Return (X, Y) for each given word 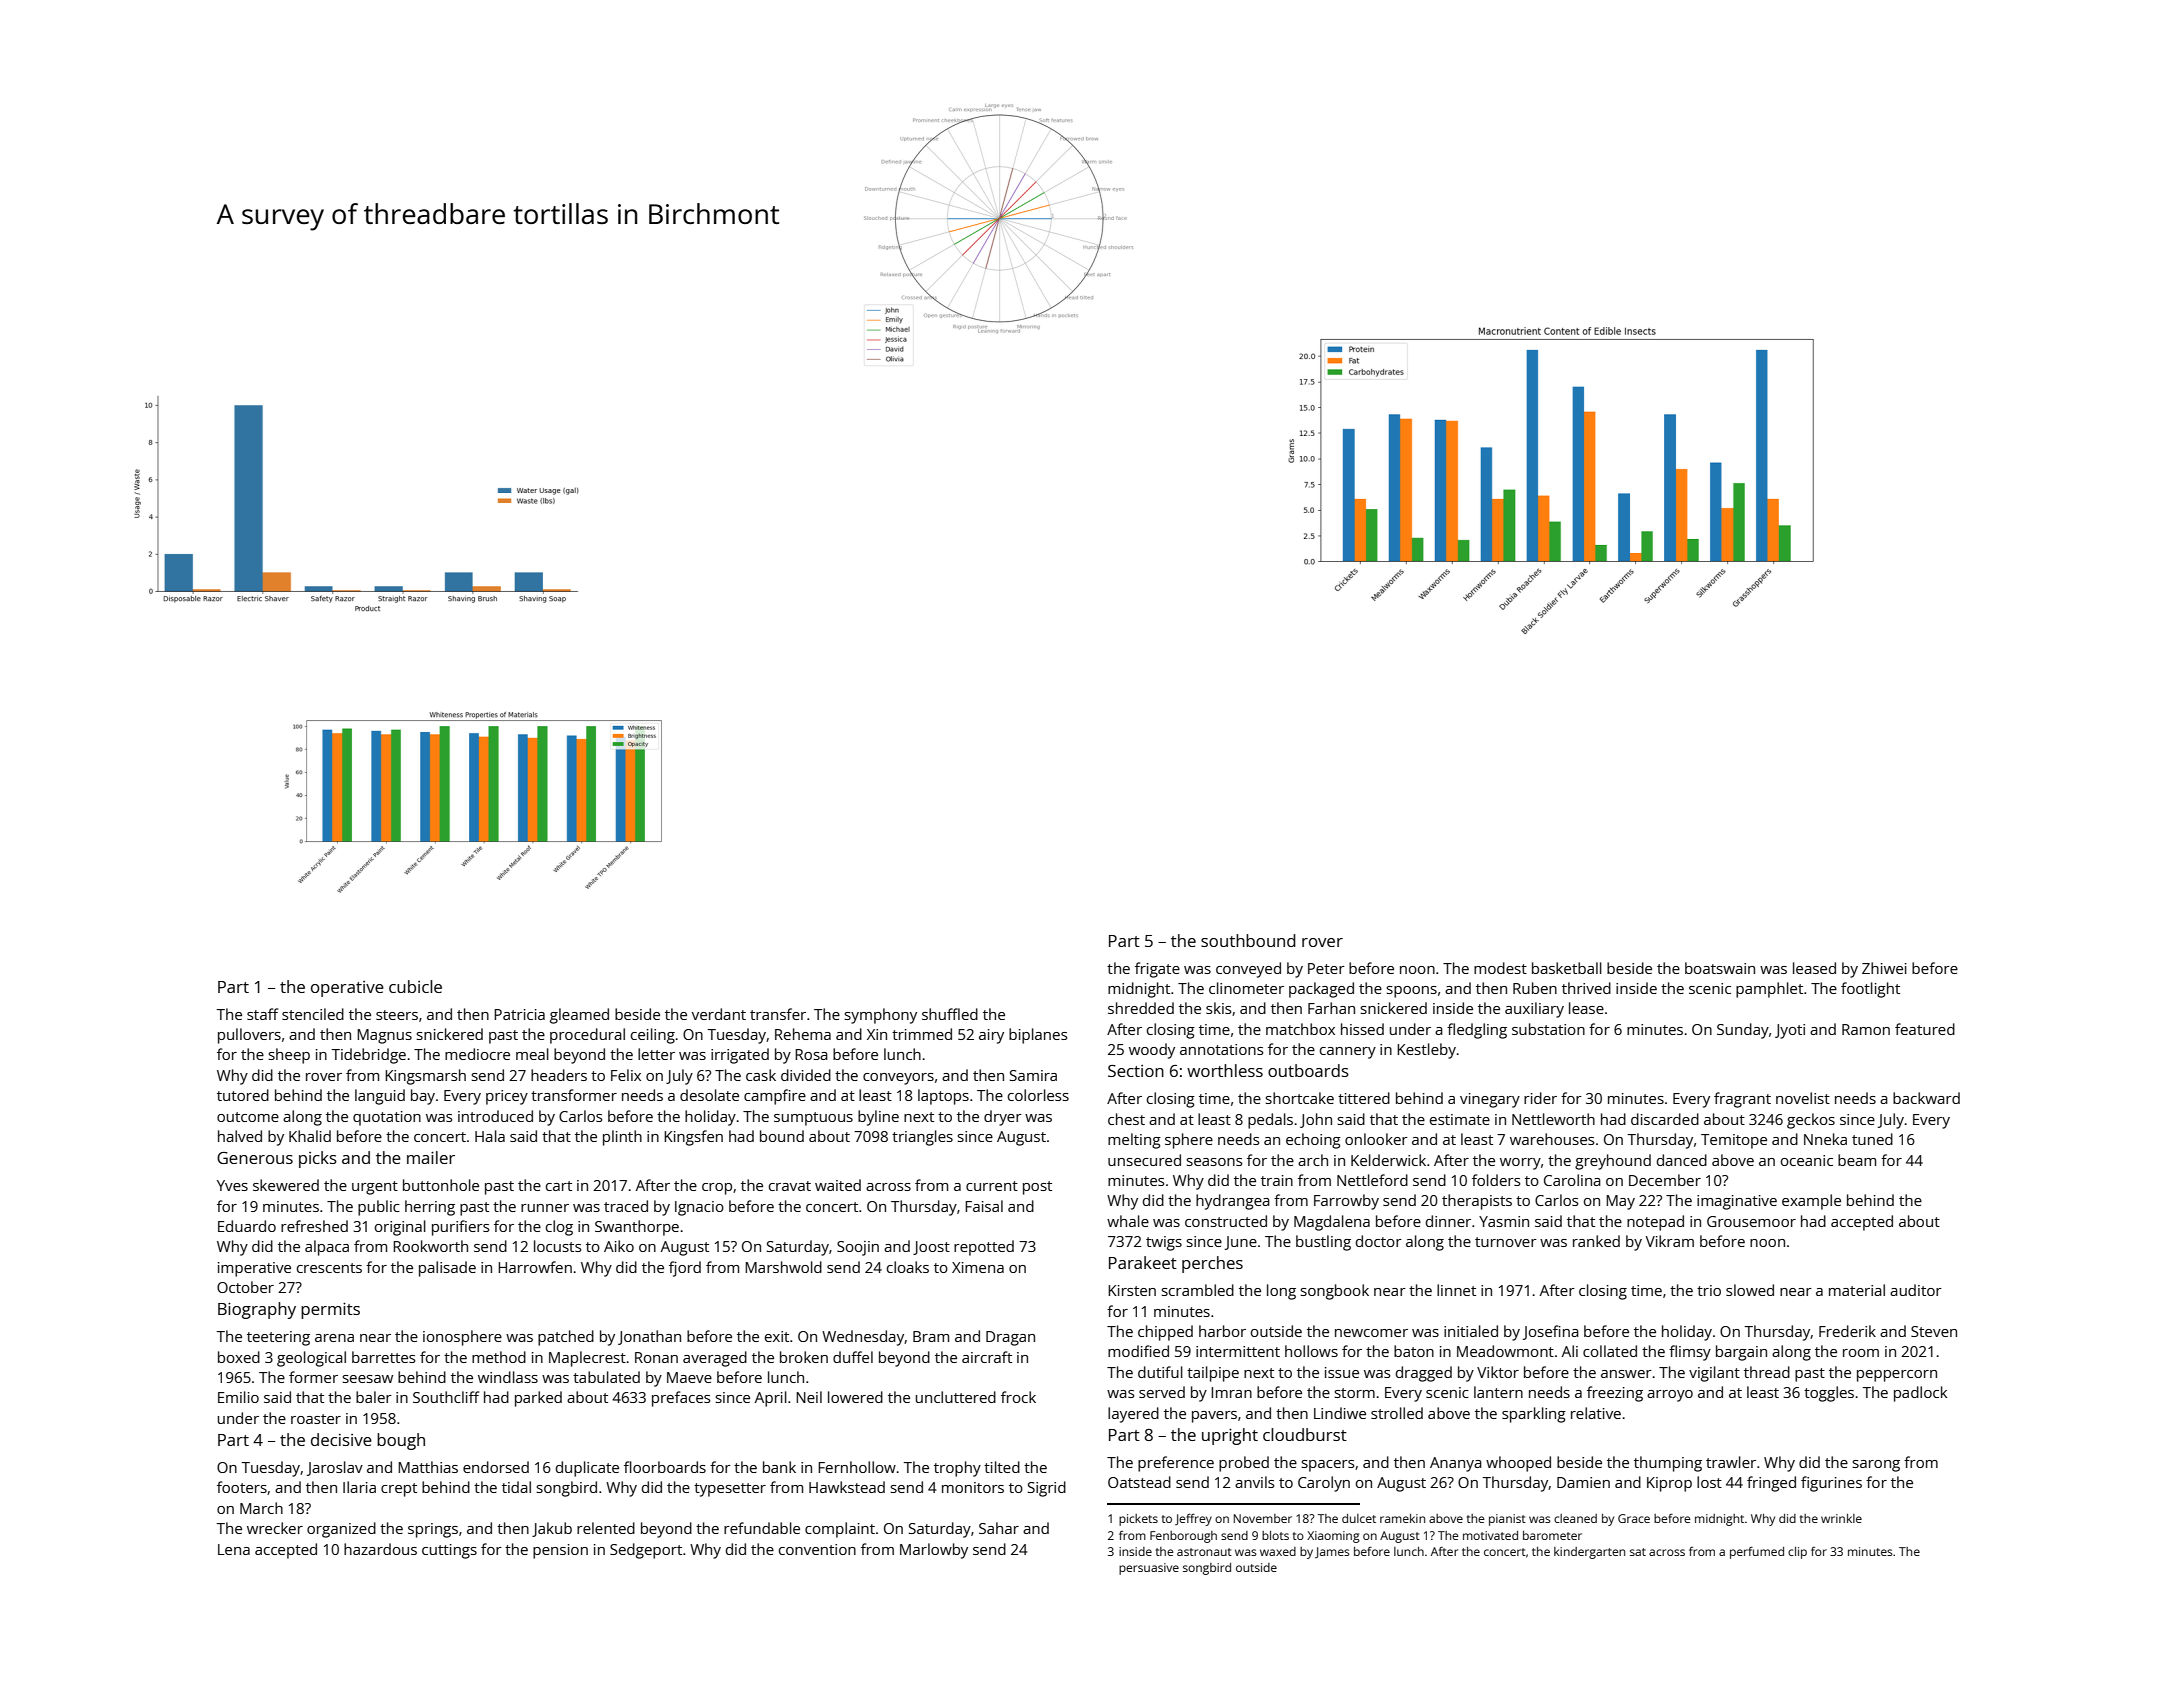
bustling (1323, 1243)
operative (347, 989)
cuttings (449, 1551)
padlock (1920, 1394)
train (1277, 1180)
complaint (840, 1530)
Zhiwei (1884, 968)
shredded (1141, 1008)
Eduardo (247, 1226)
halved (240, 1136)
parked (538, 1399)
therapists (1477, 1202)
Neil (809, 1397)
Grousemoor (1751, 1221)
